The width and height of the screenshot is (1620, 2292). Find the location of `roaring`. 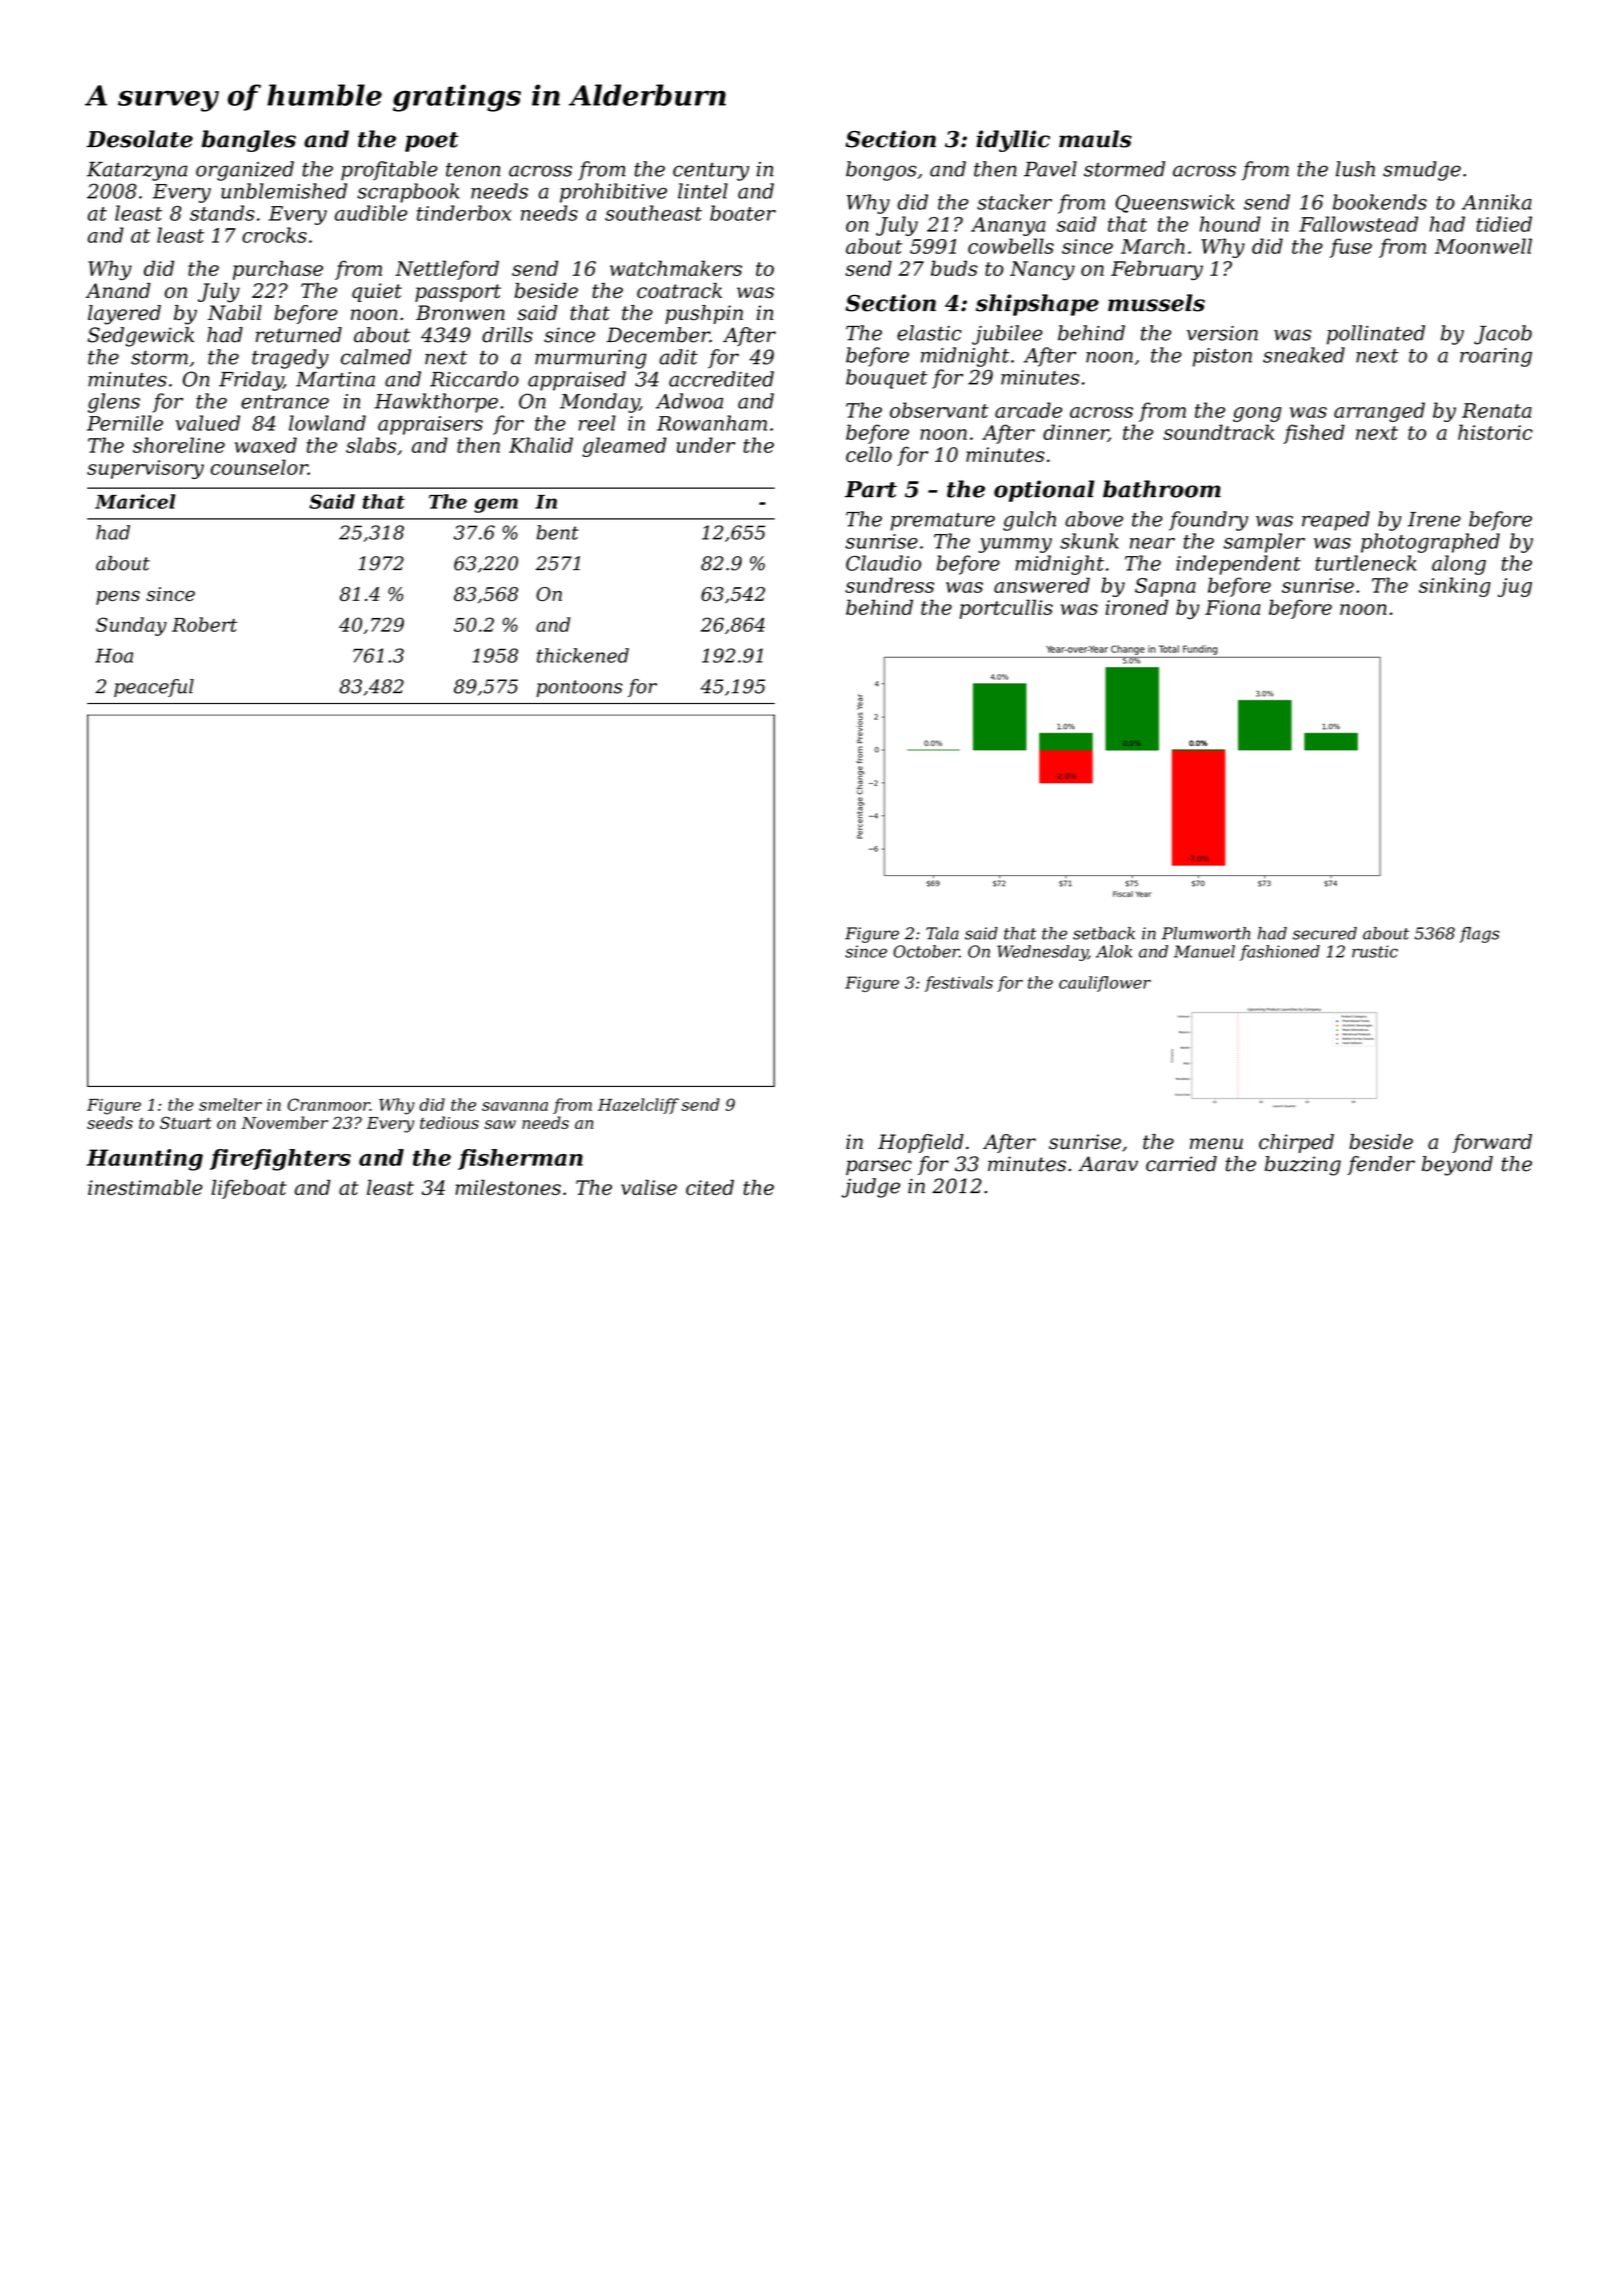

roaring is located at coordinates (1496, 357).
